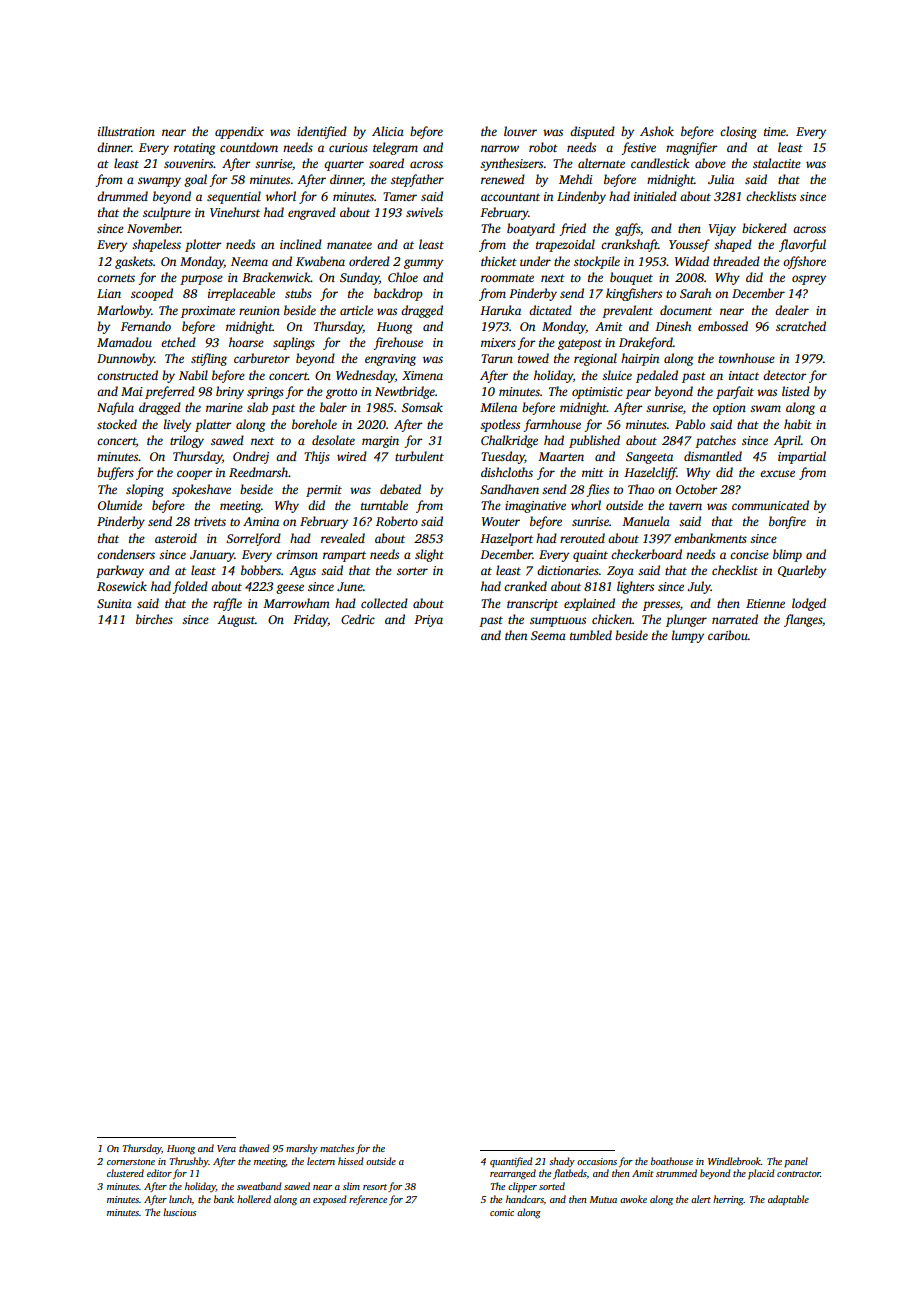  Describe the element at coordinates (715, 441) in the image. I see `patches` at that location.
